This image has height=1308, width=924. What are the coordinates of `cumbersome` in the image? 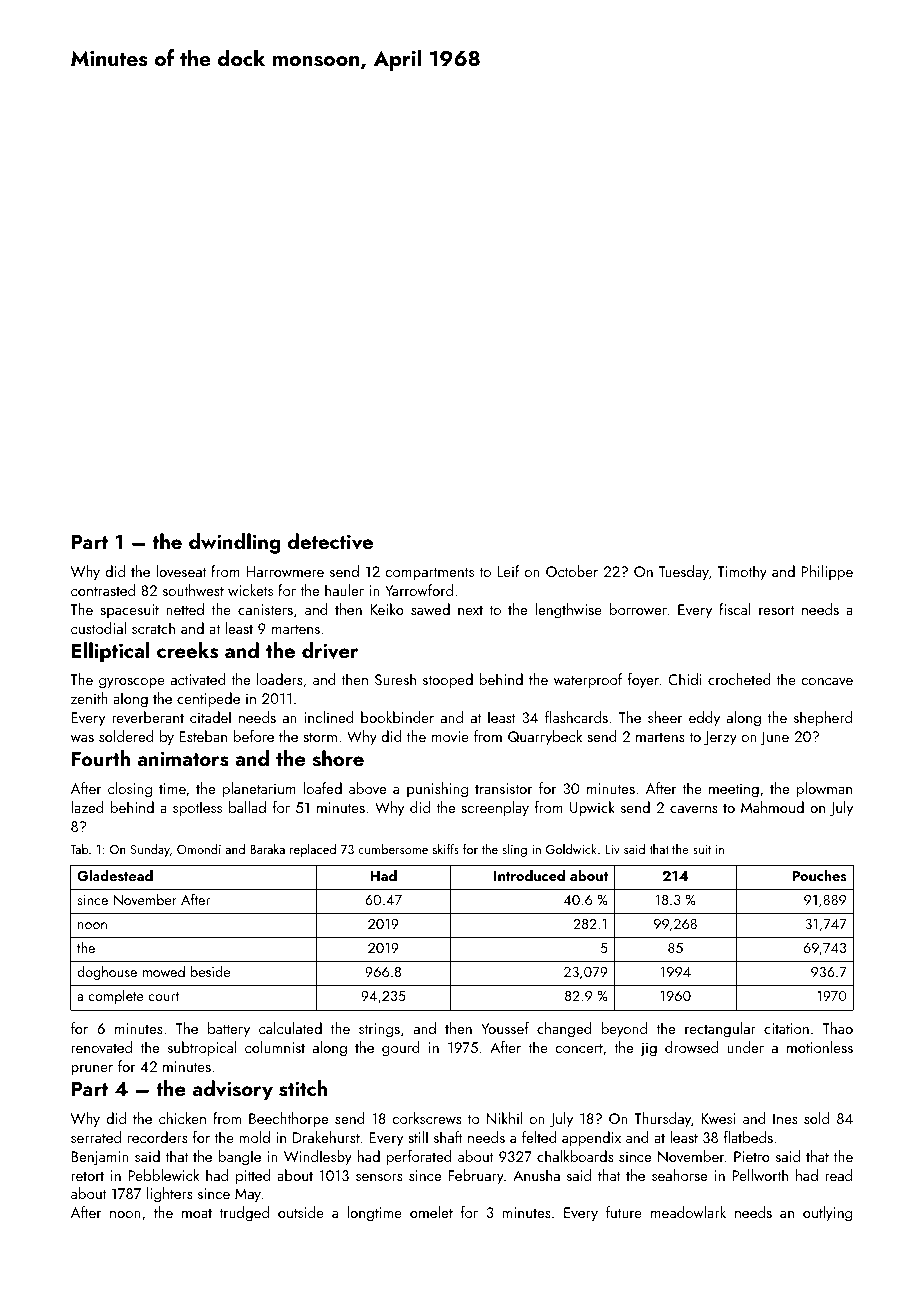 It's located at (393, 849).
